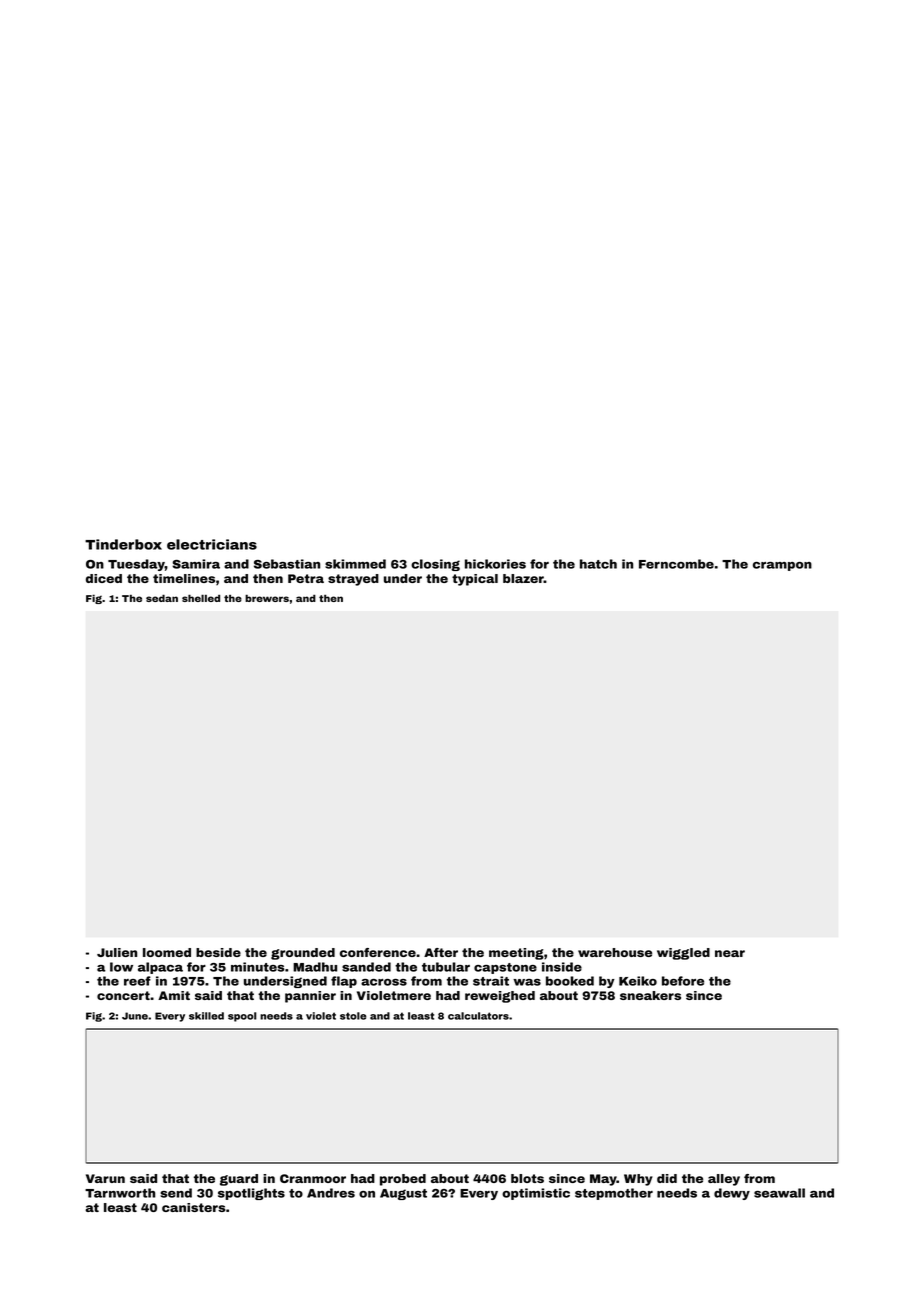  What do you see at coordinates (523, 578) in the page?
I see `blazer` at bounding box center [523, 578].
